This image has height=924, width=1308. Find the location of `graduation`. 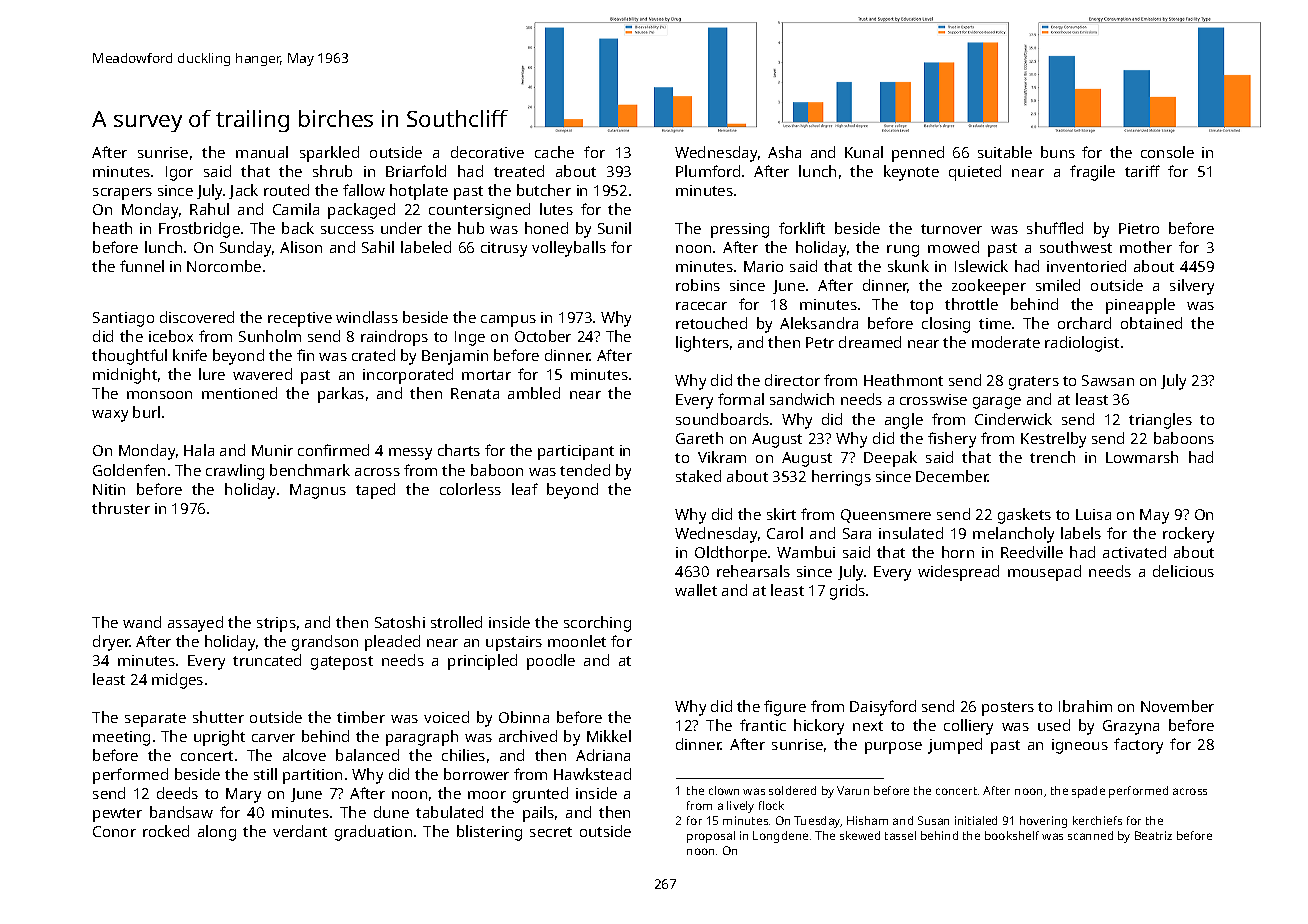

graduation is located at coordinates (373, 833).
